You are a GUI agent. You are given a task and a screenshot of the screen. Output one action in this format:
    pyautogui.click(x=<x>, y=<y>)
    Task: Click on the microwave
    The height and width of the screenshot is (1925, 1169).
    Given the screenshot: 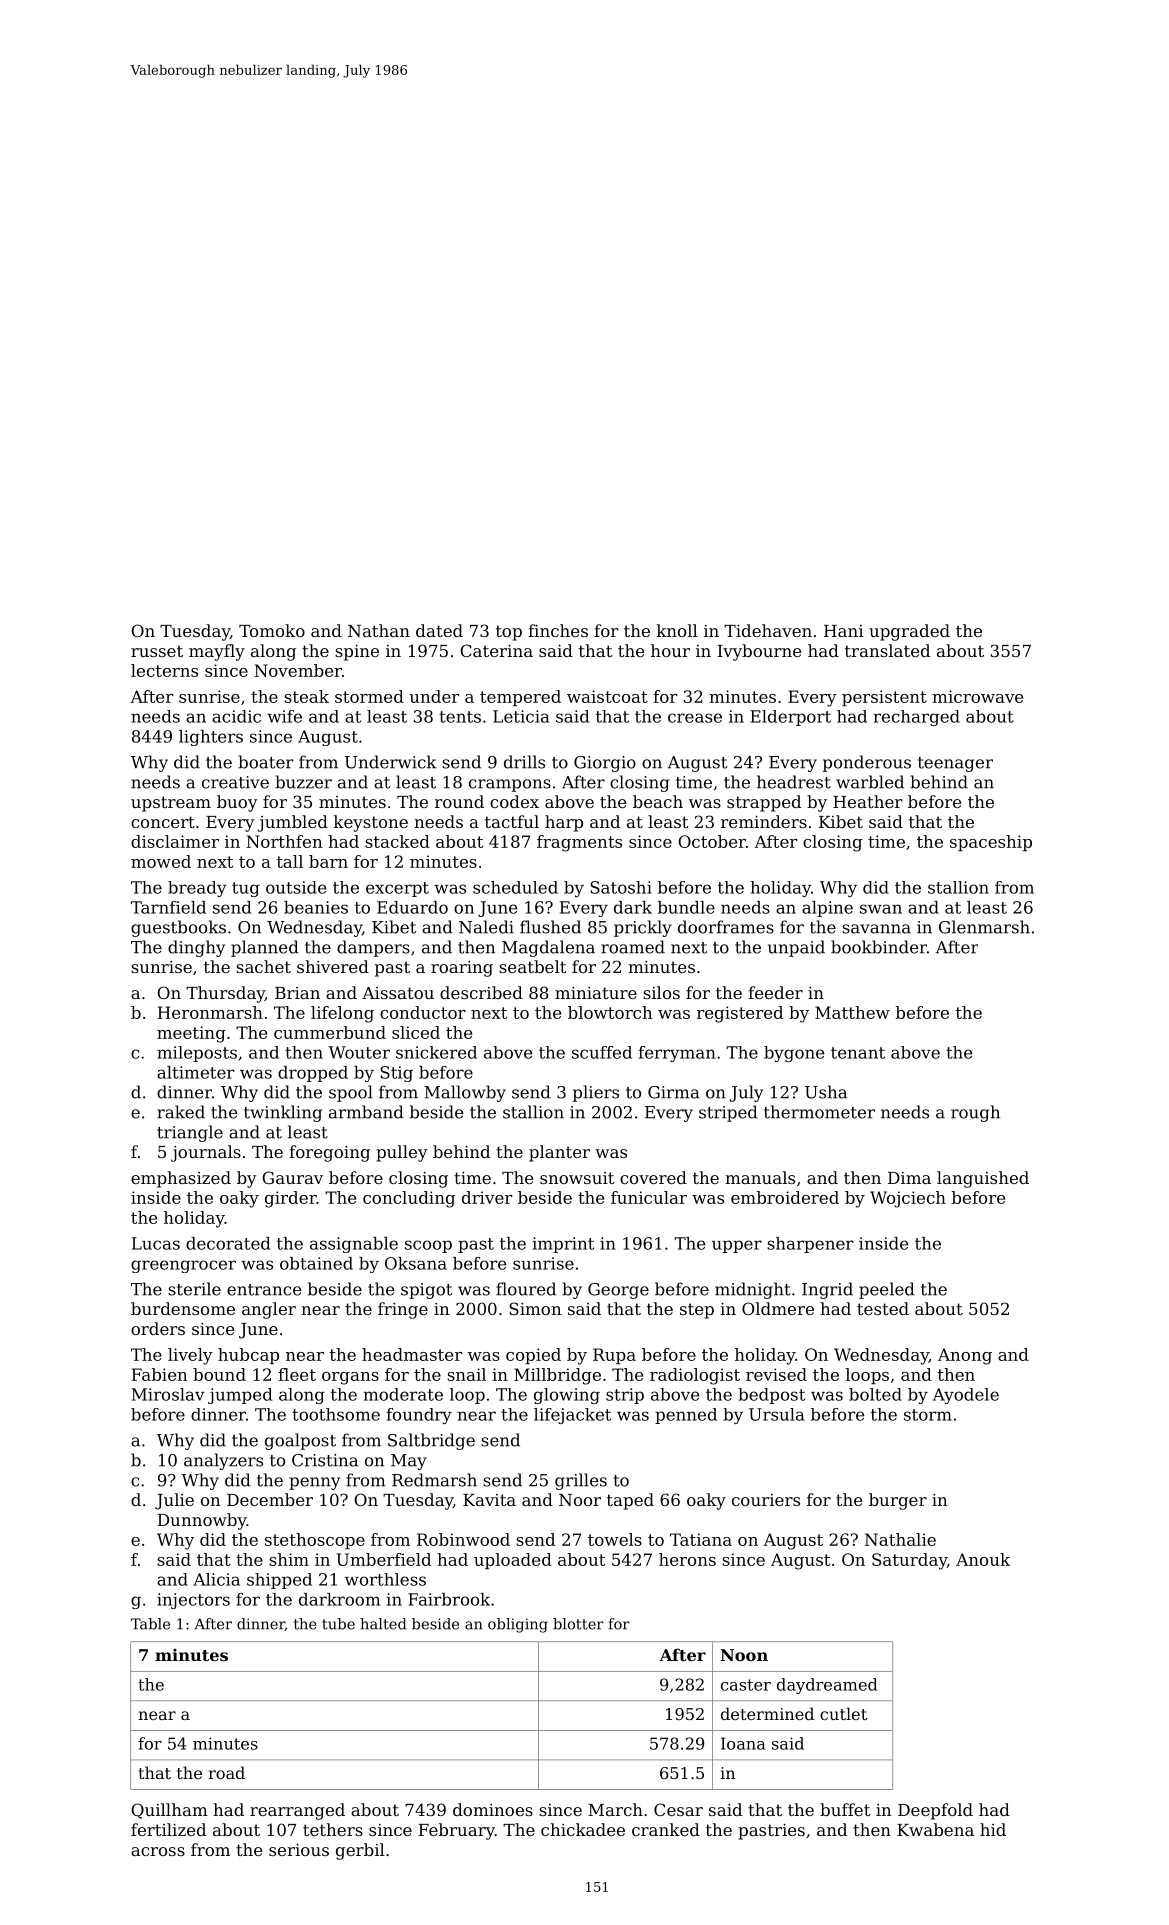 What is the action you would take?
    pyautogui.click(x=977, y=696)
